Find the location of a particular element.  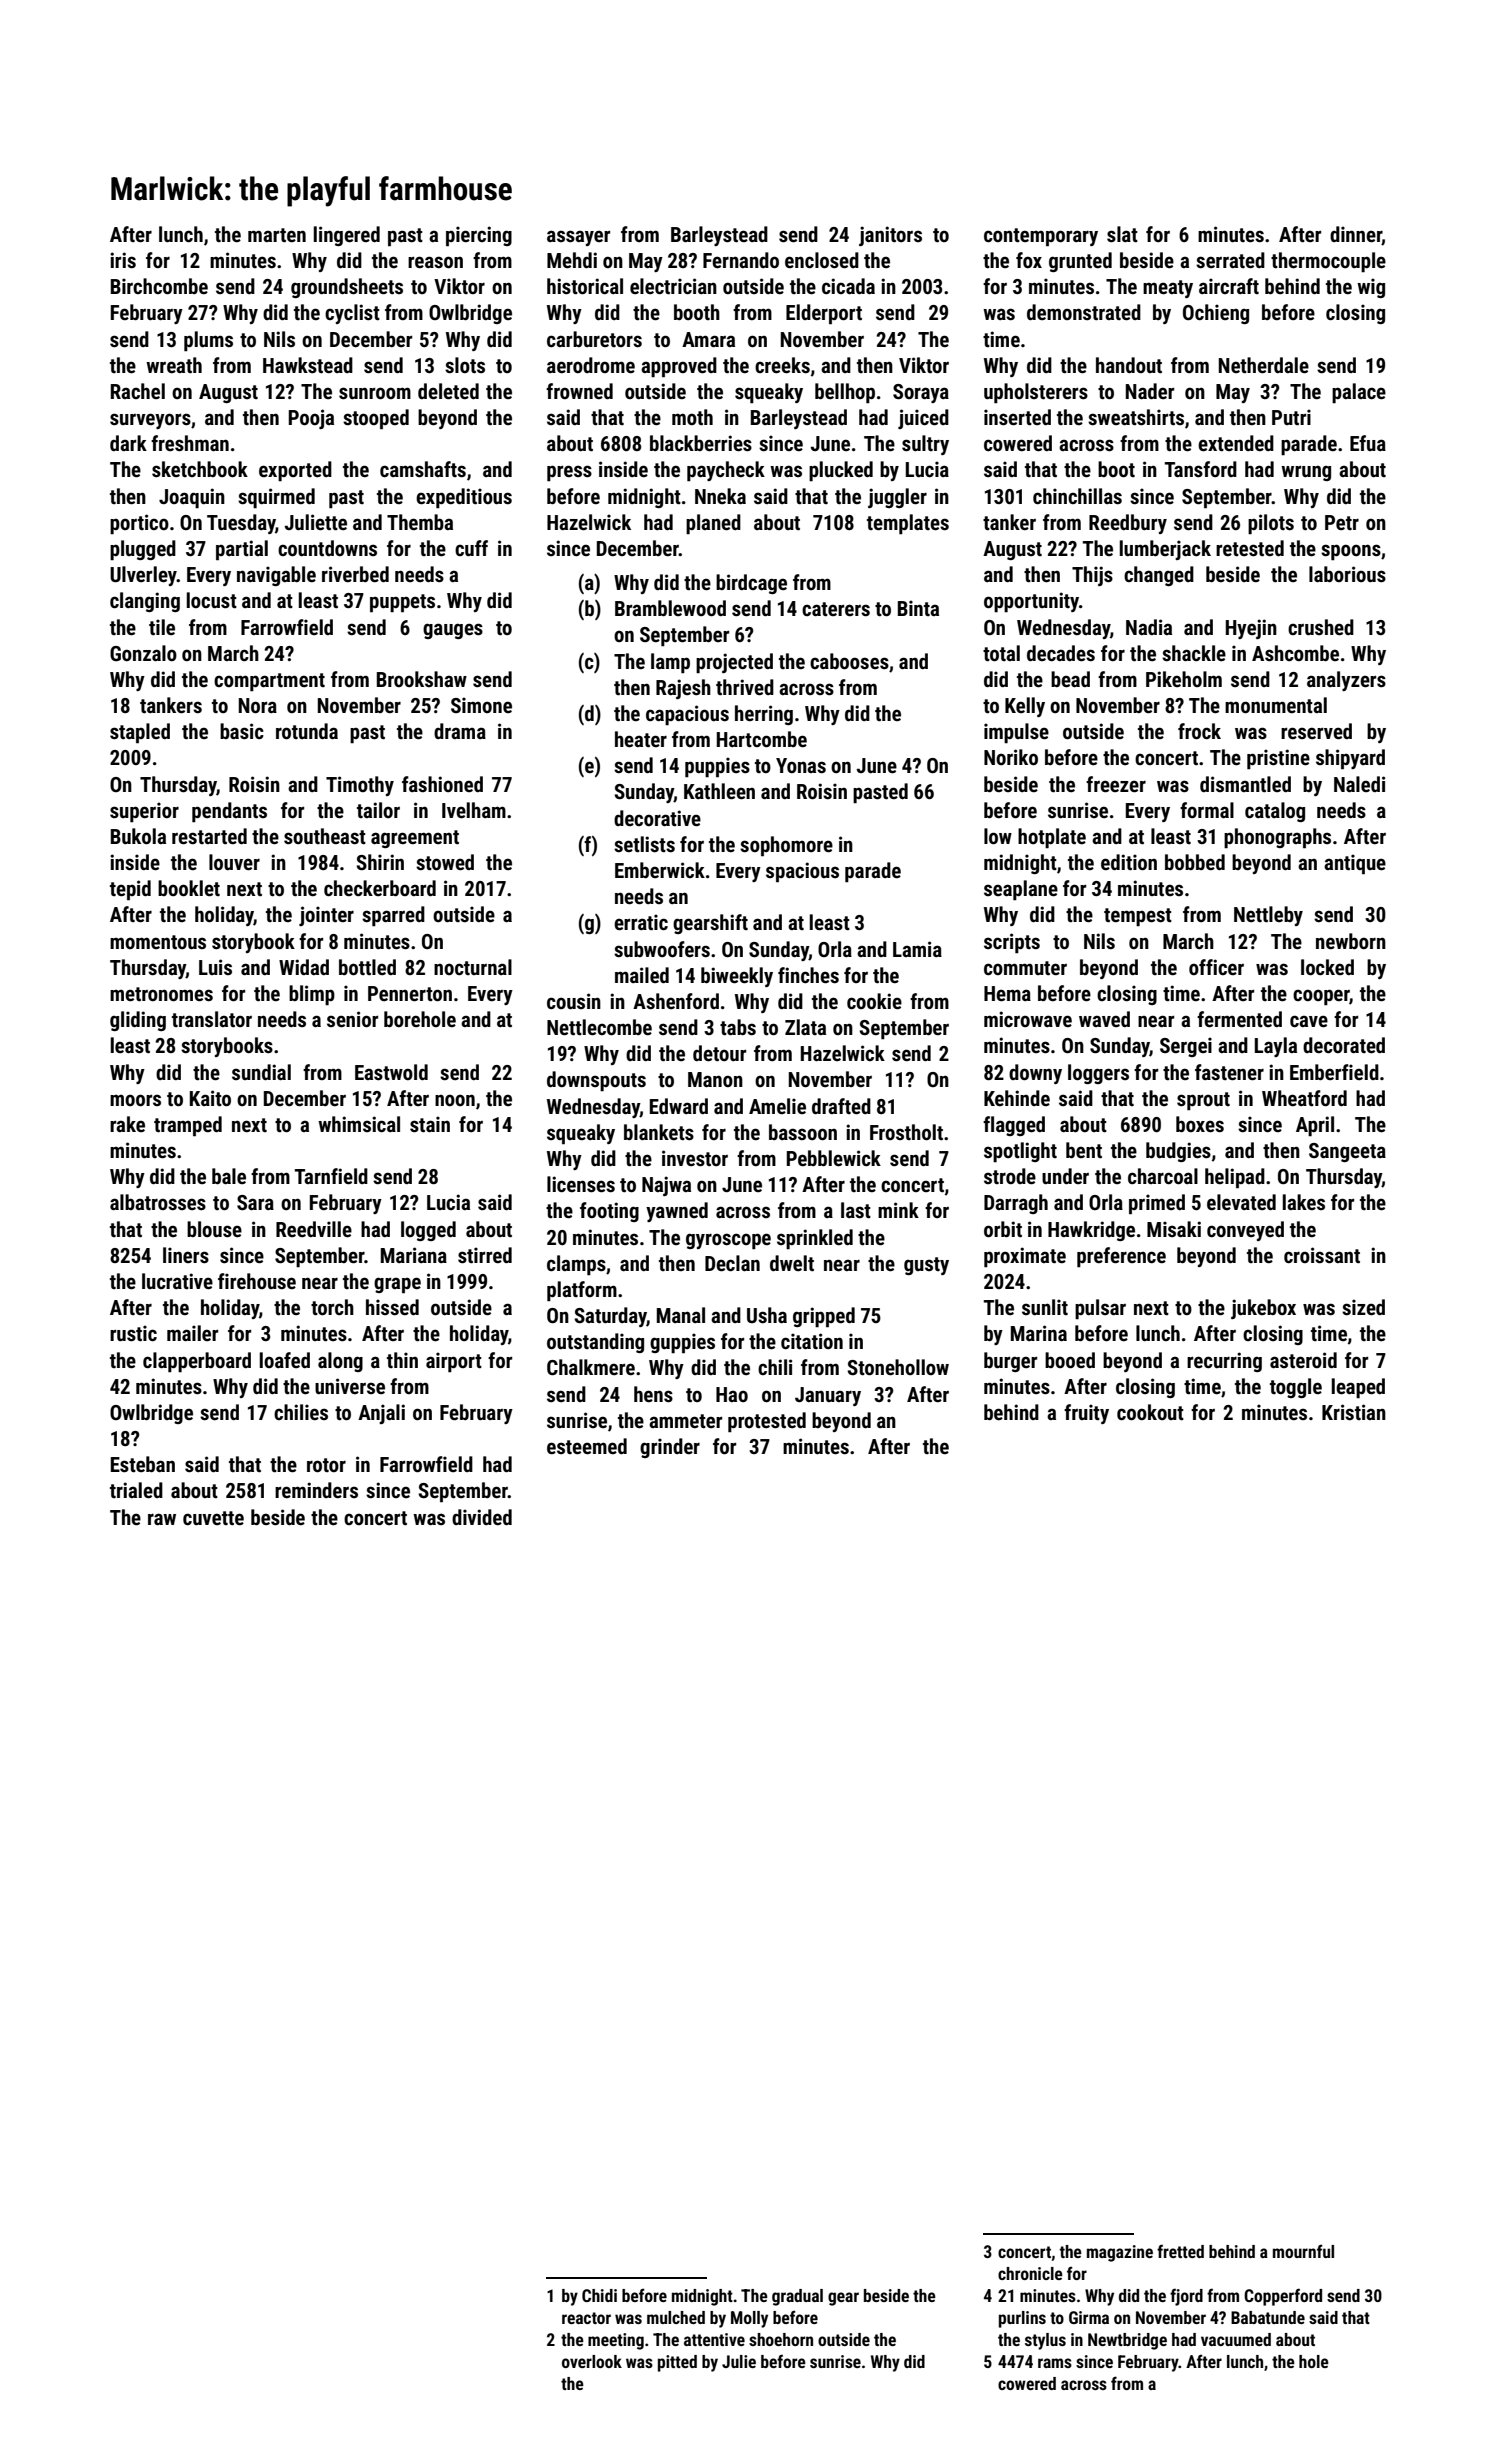

antique is located at coordinates (1355, 864).
